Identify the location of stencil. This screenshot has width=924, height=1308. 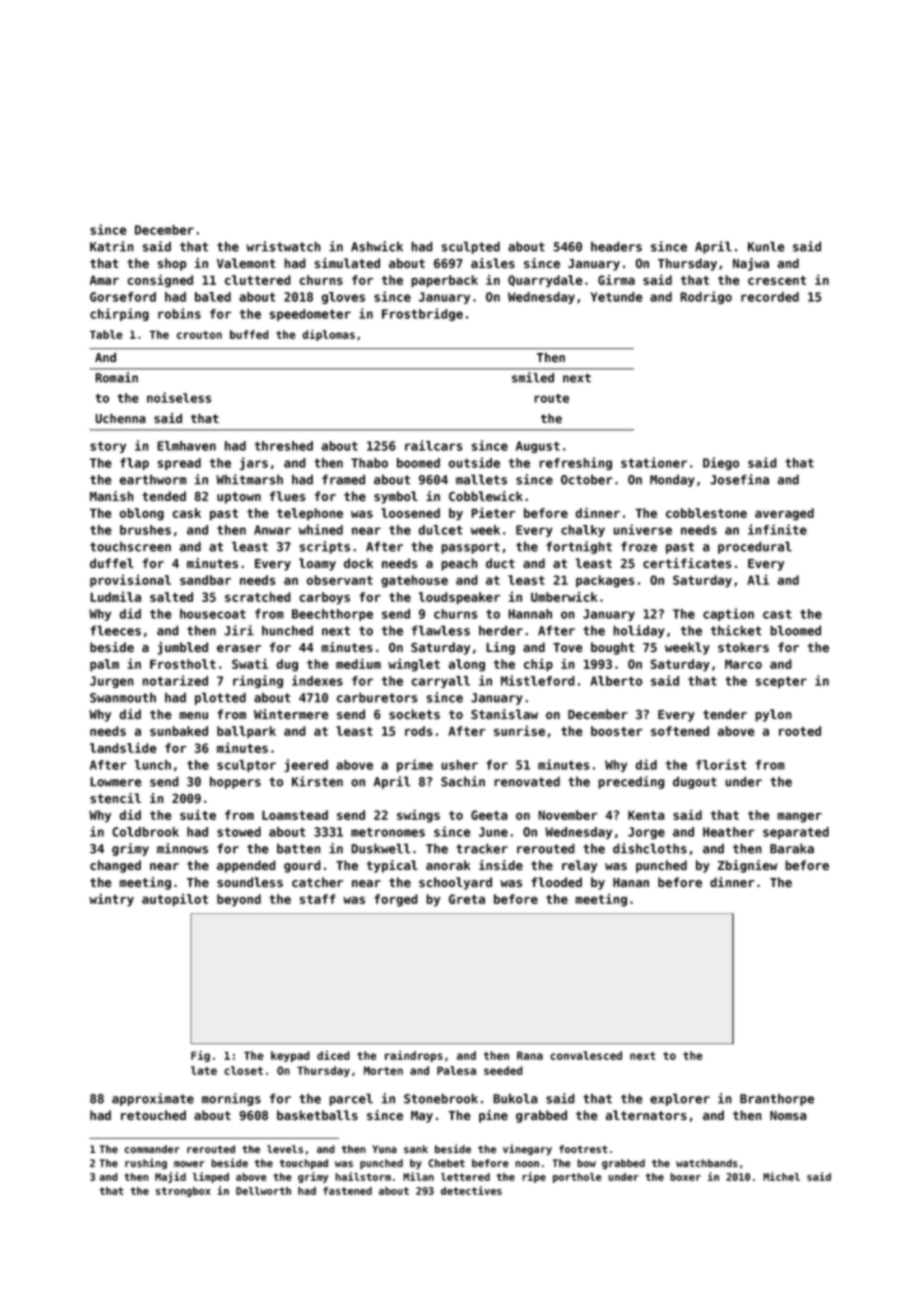
(115, 798).
